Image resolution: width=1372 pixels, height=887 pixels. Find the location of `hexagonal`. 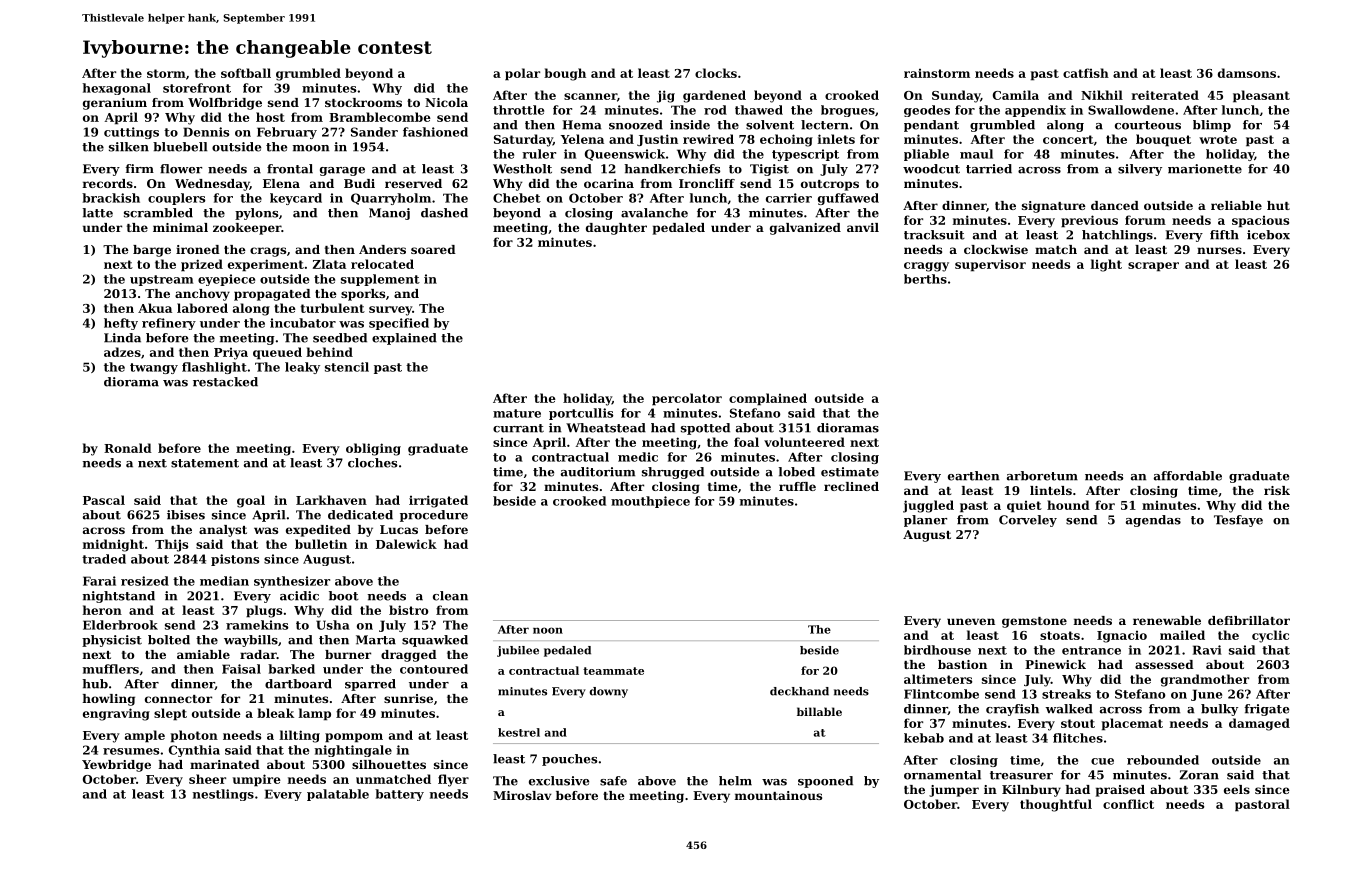

hexagonal is located at coordinates (117, 89).
